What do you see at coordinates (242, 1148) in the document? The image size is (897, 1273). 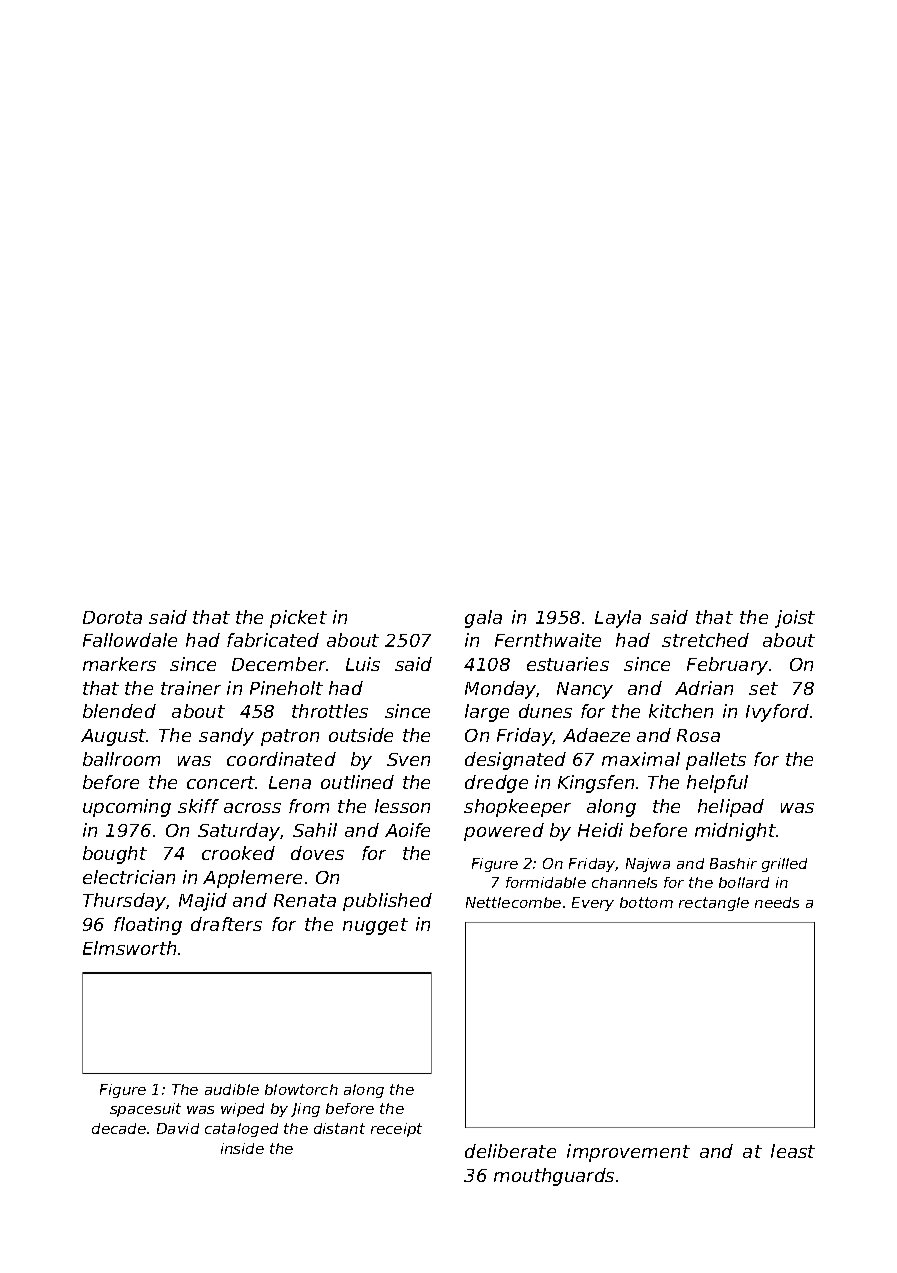 I see `inside` at bounding box center [242, 1148].
